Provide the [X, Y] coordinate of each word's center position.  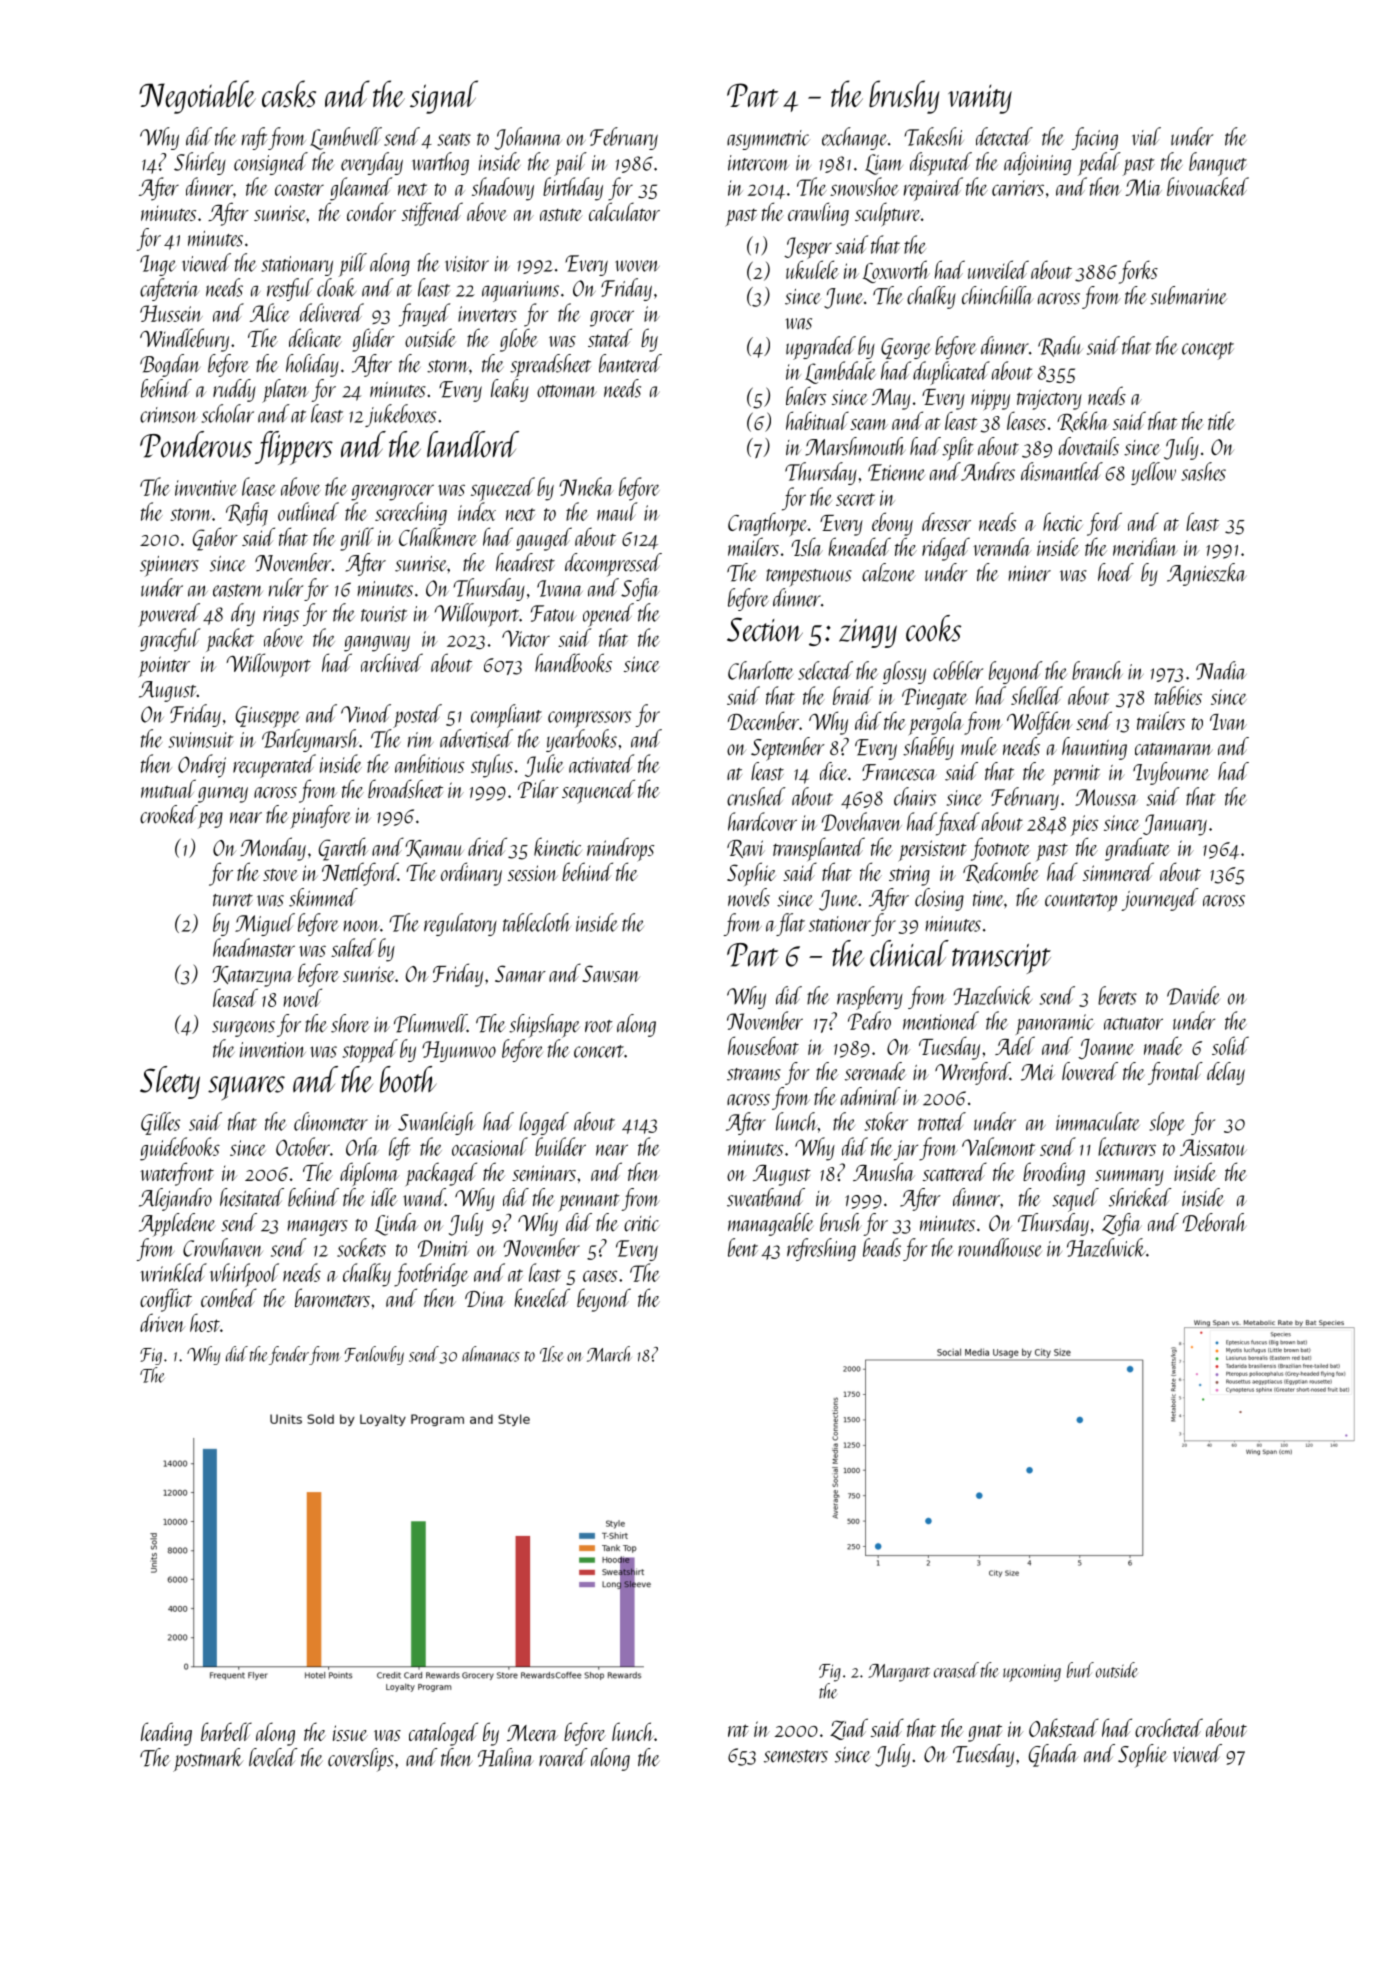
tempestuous [809, 578]
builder [560, 1146]
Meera [532, 1732]
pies [1084, 825]
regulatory [460, 924]
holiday [312, 365]
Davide [1193, 995]
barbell [226, 1731]
